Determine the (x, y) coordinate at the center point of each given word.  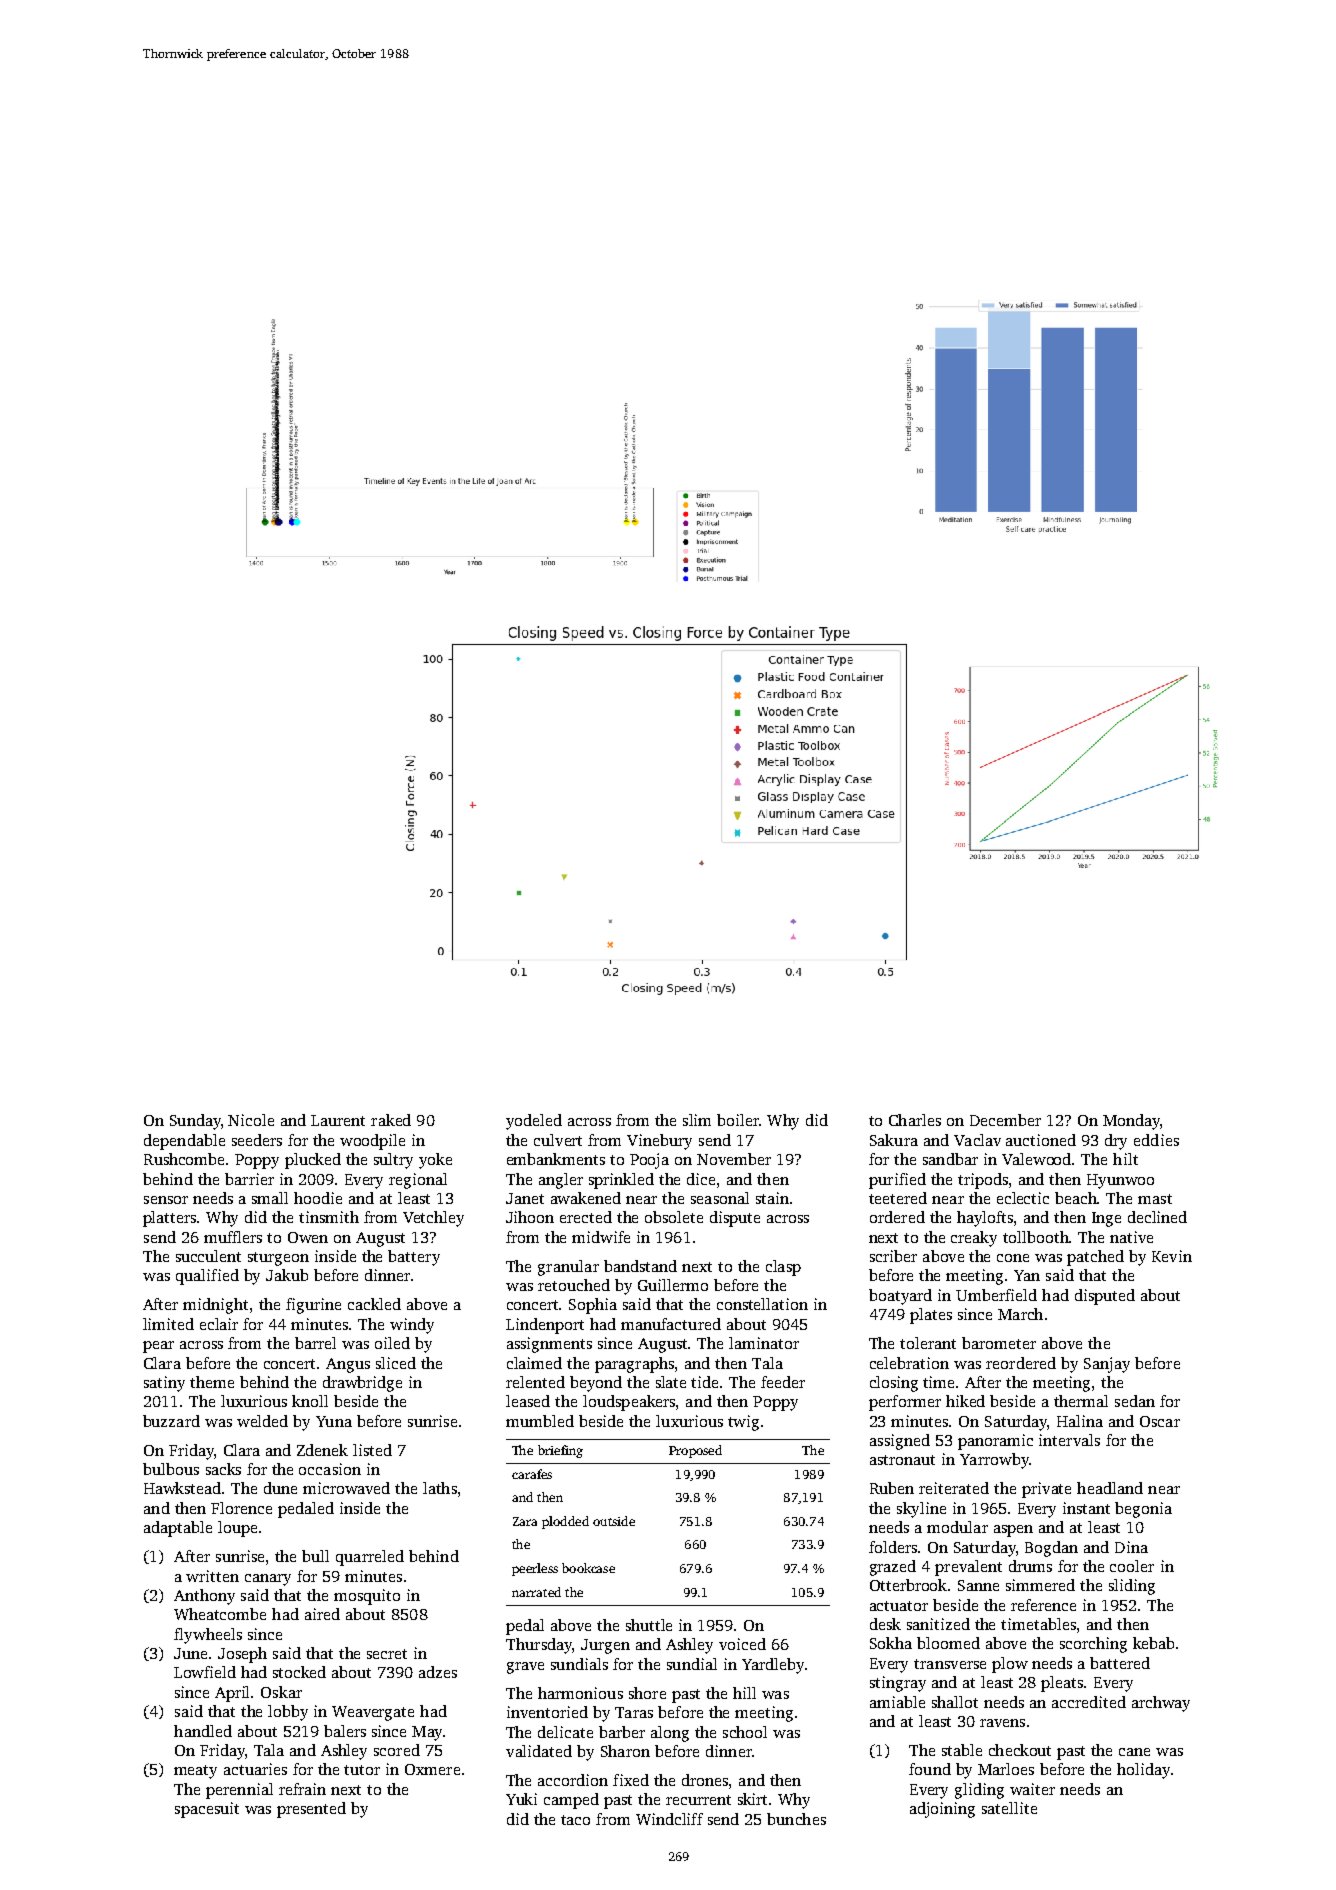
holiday (1143, 1771)
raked (391, 1120)
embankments (556, 1159)
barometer (999, 1343)
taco (575, 1820)
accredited (1089, 1702)
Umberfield (996, 1295)
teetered (898, 1198)
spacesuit (207, 1810)
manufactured (671, 1324)
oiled (392, 1343)
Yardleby (773, 1666)
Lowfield (205, 1672)
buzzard (171, 1421)
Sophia (593, 1306)
